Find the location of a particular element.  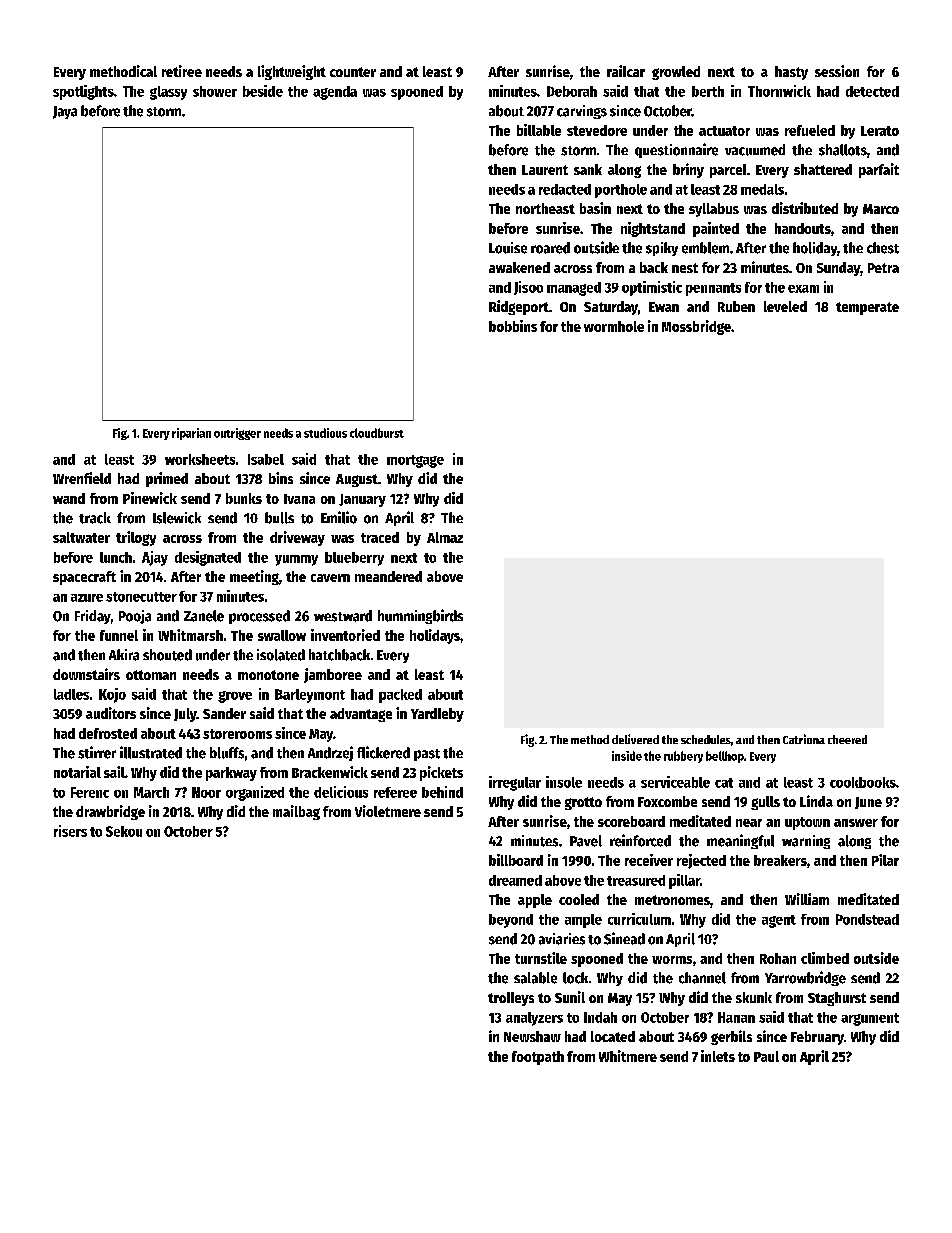

riparian is located at coordinates (191, 434).
